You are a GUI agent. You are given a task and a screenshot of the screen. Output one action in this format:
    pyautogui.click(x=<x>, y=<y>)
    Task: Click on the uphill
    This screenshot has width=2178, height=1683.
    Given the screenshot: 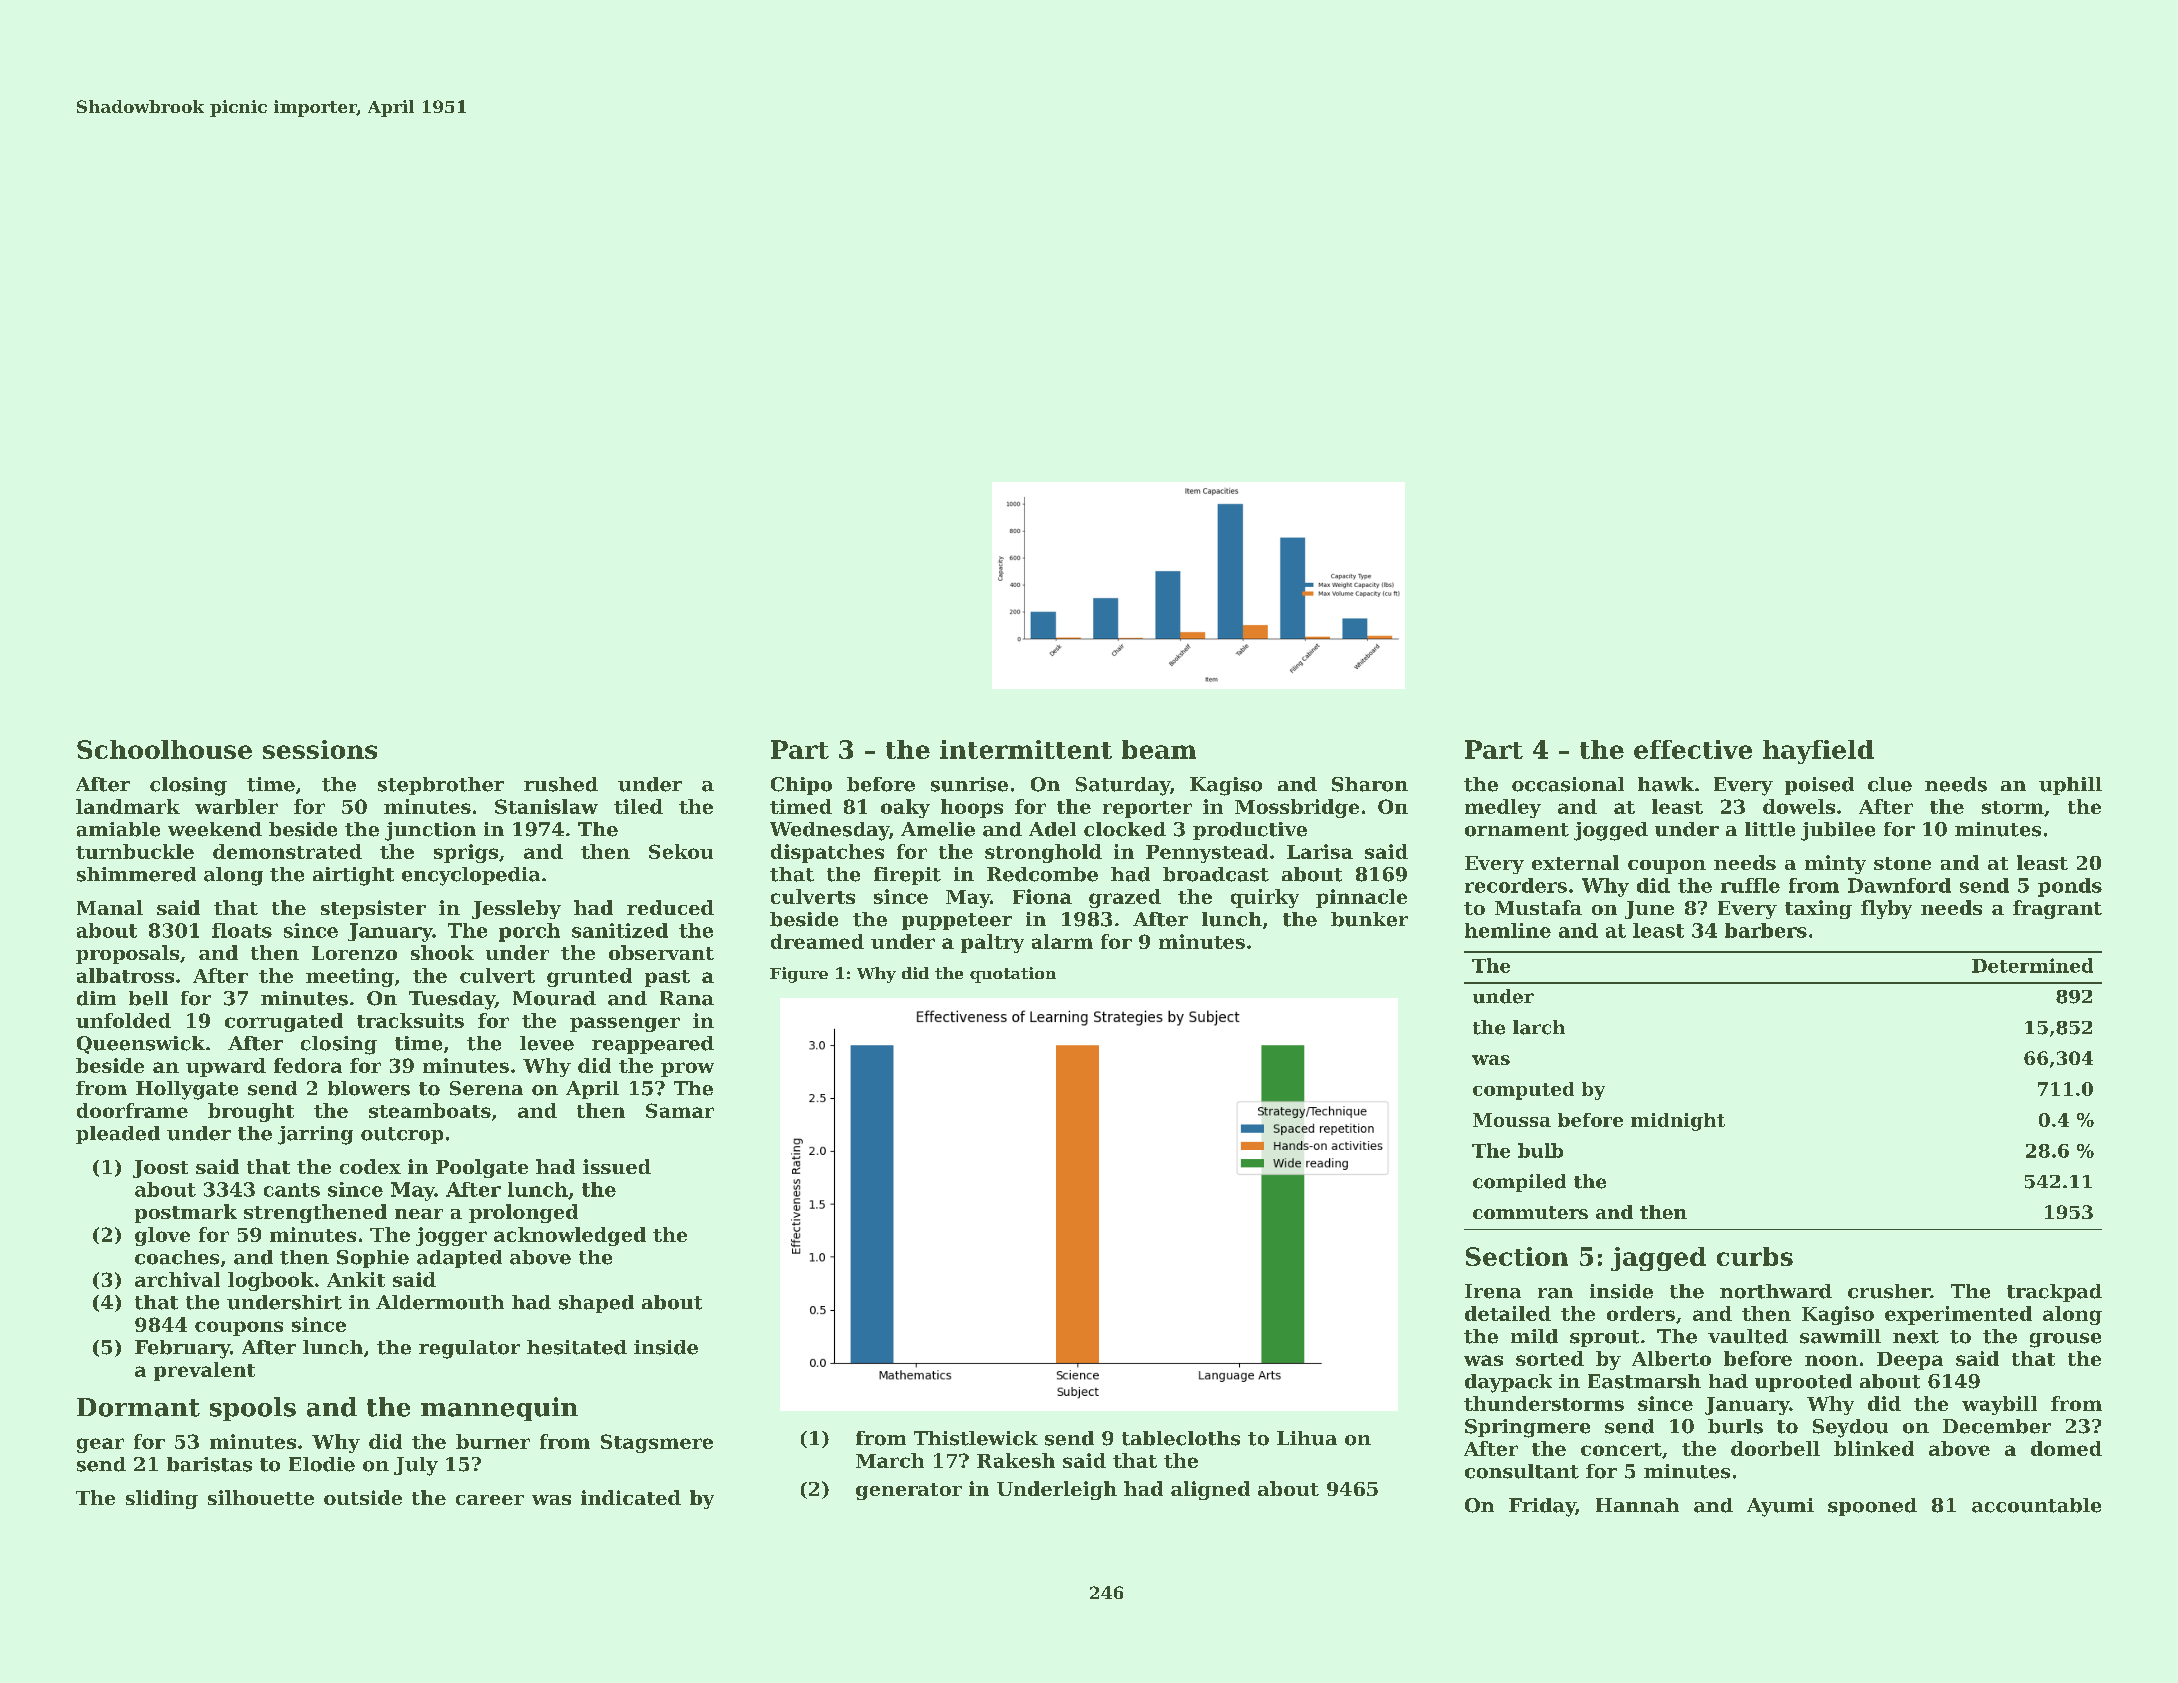 What is the action you would take?
    pyautogui.click(x=2070, y=786)
